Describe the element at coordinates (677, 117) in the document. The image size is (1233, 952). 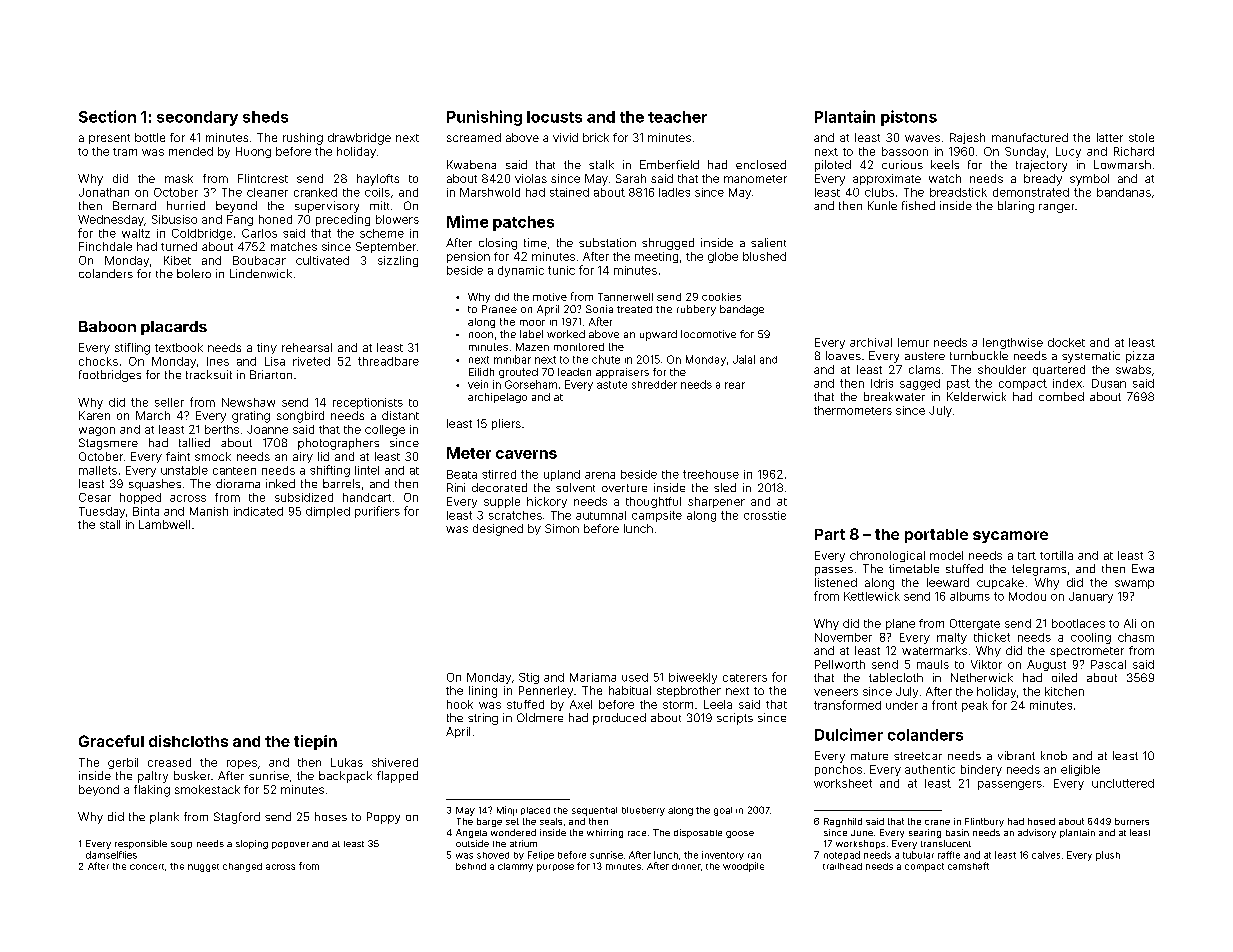
I see `teacher` at that location.
